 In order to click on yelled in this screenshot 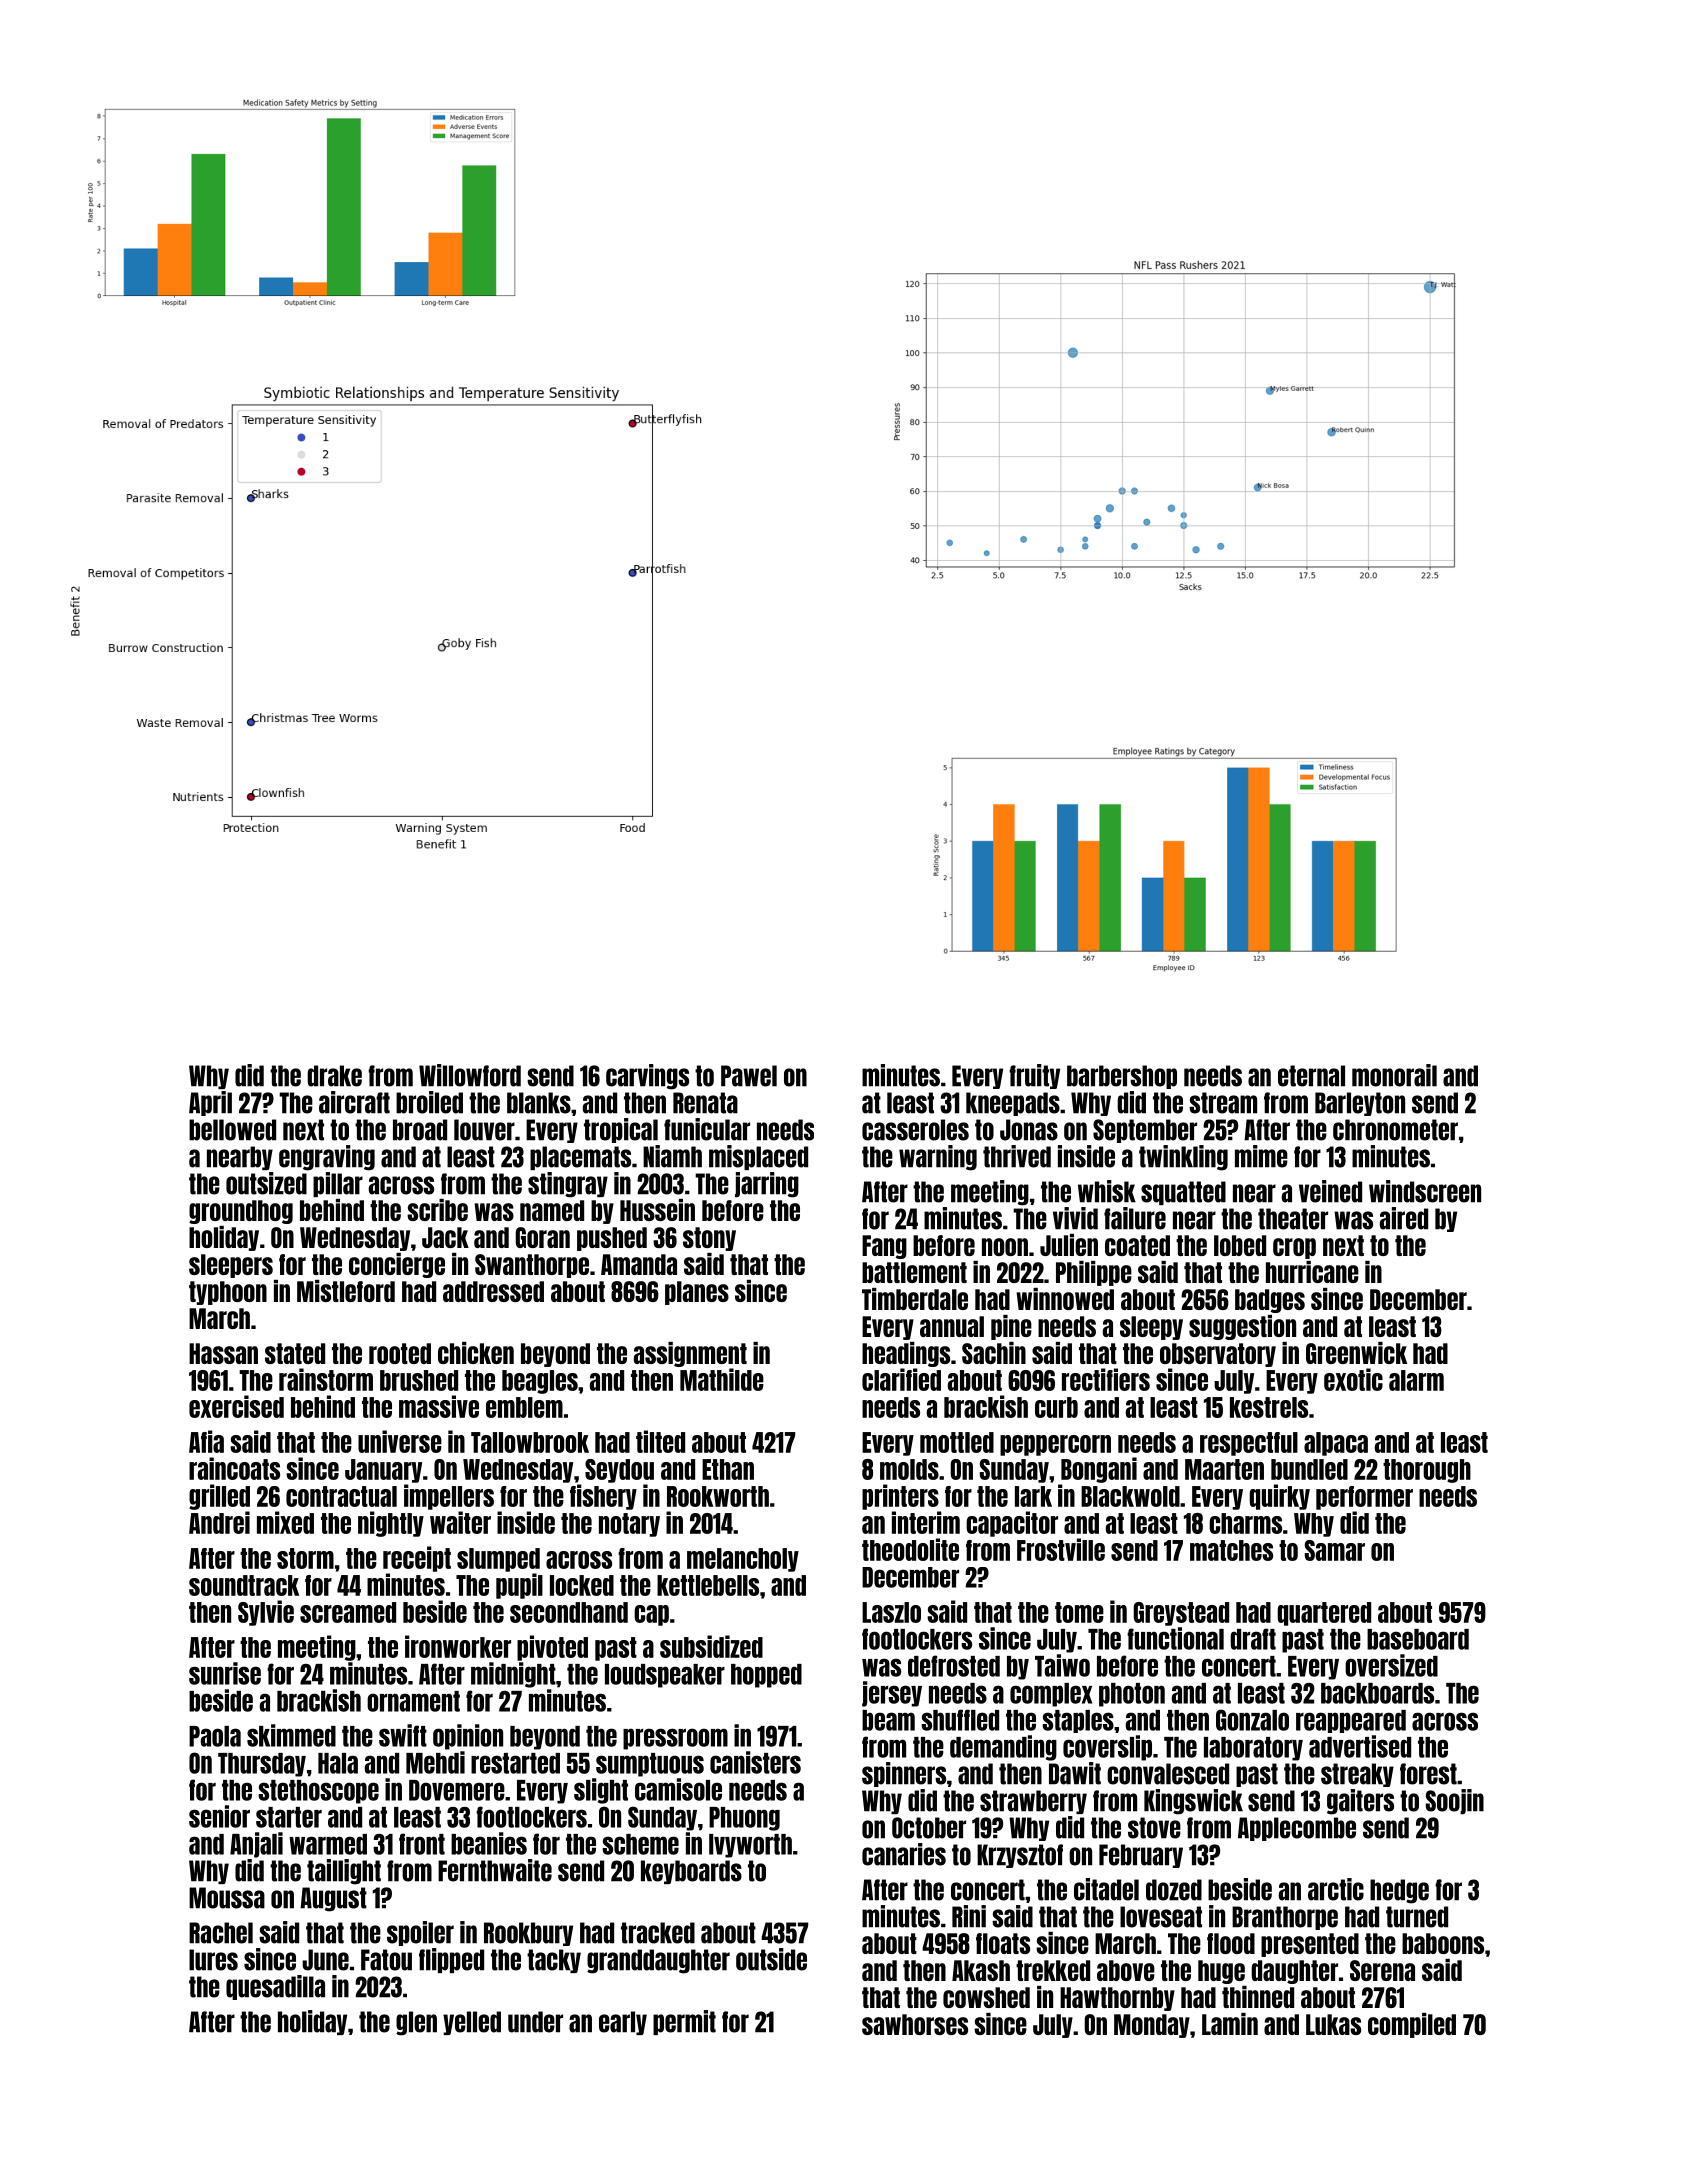, I will do `click(472, 2023)`.
